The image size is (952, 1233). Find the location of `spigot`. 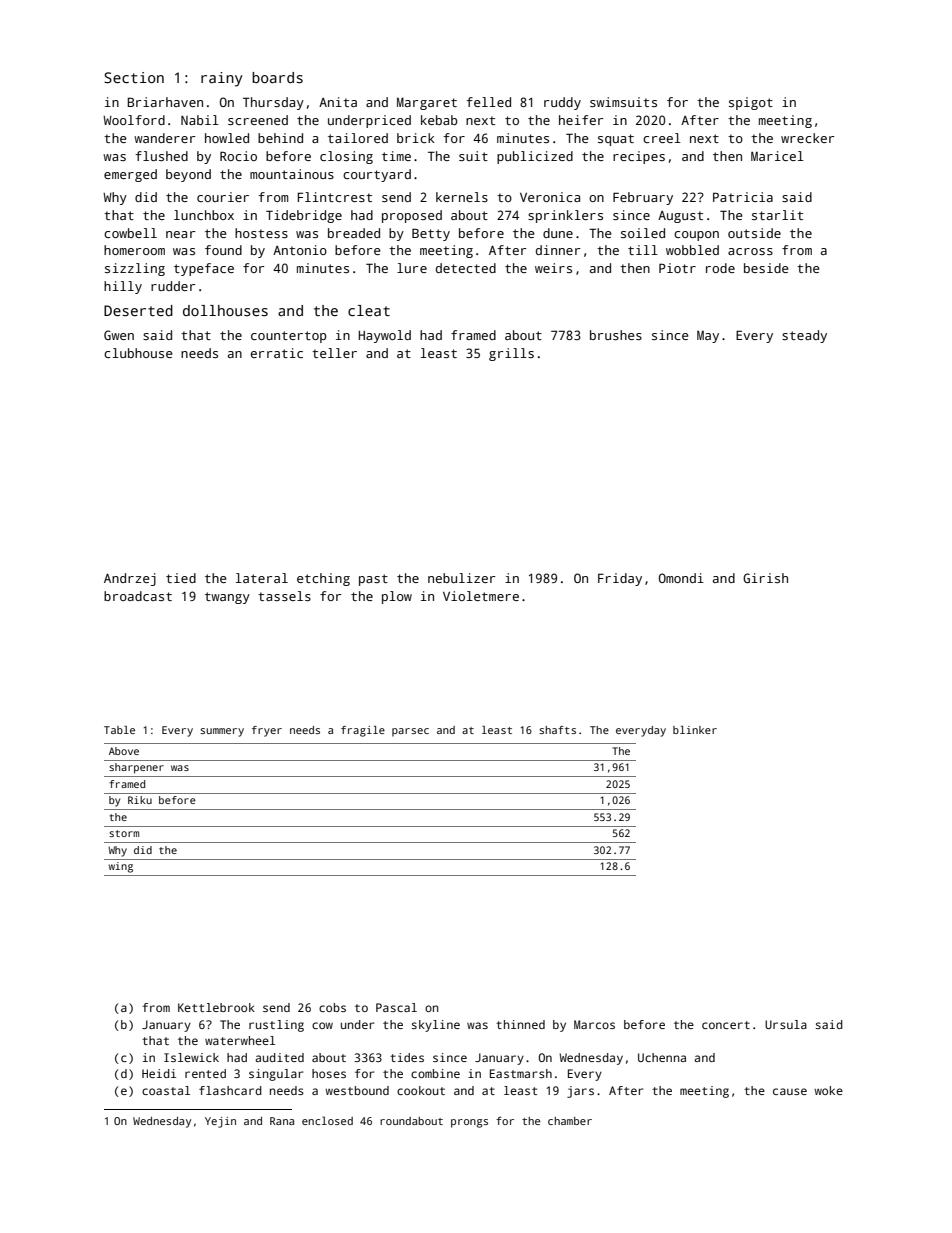

spigot is located at coordinates (751, 103).
